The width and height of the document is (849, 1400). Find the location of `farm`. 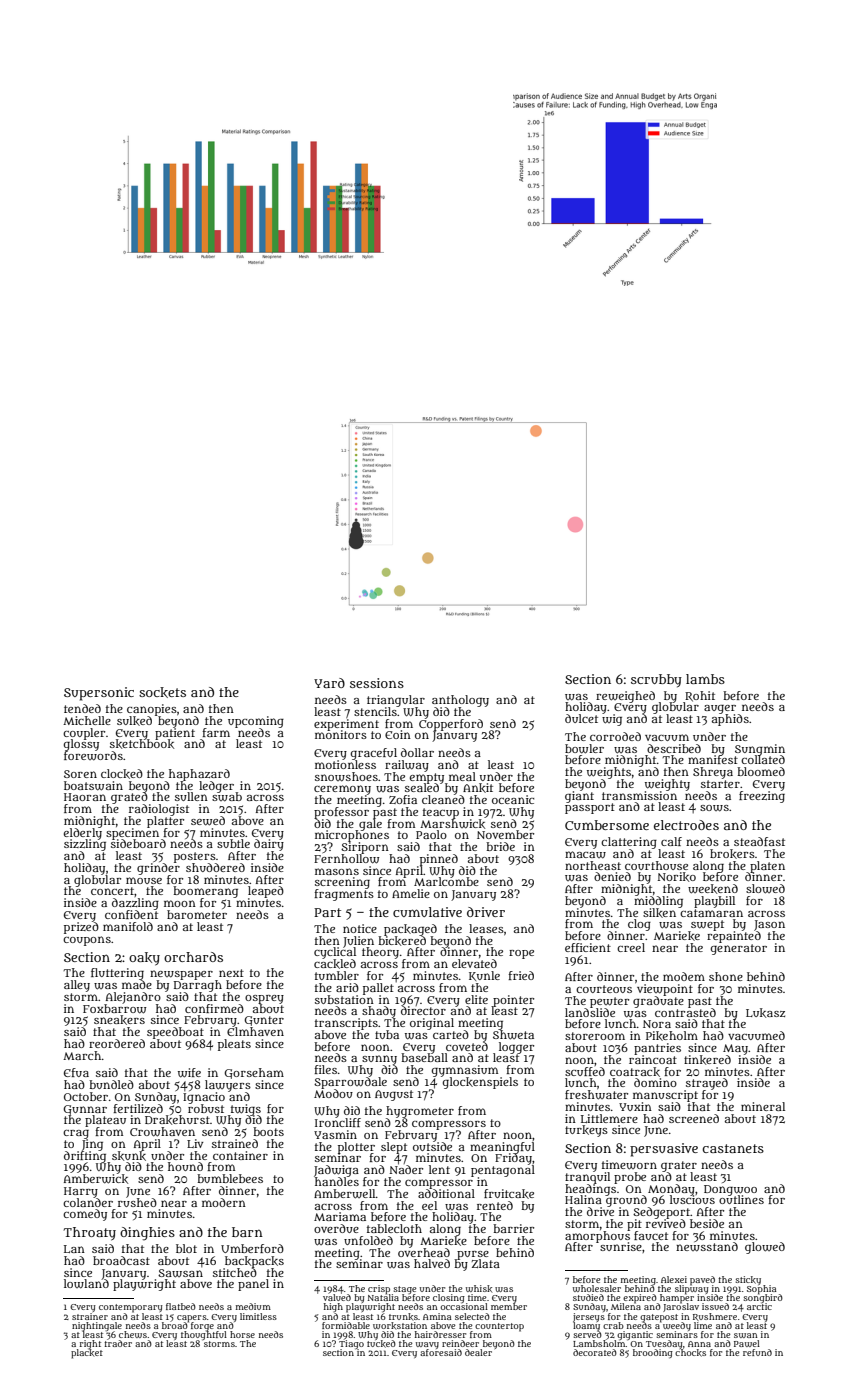

farm is located at coordinates (216, 732).
